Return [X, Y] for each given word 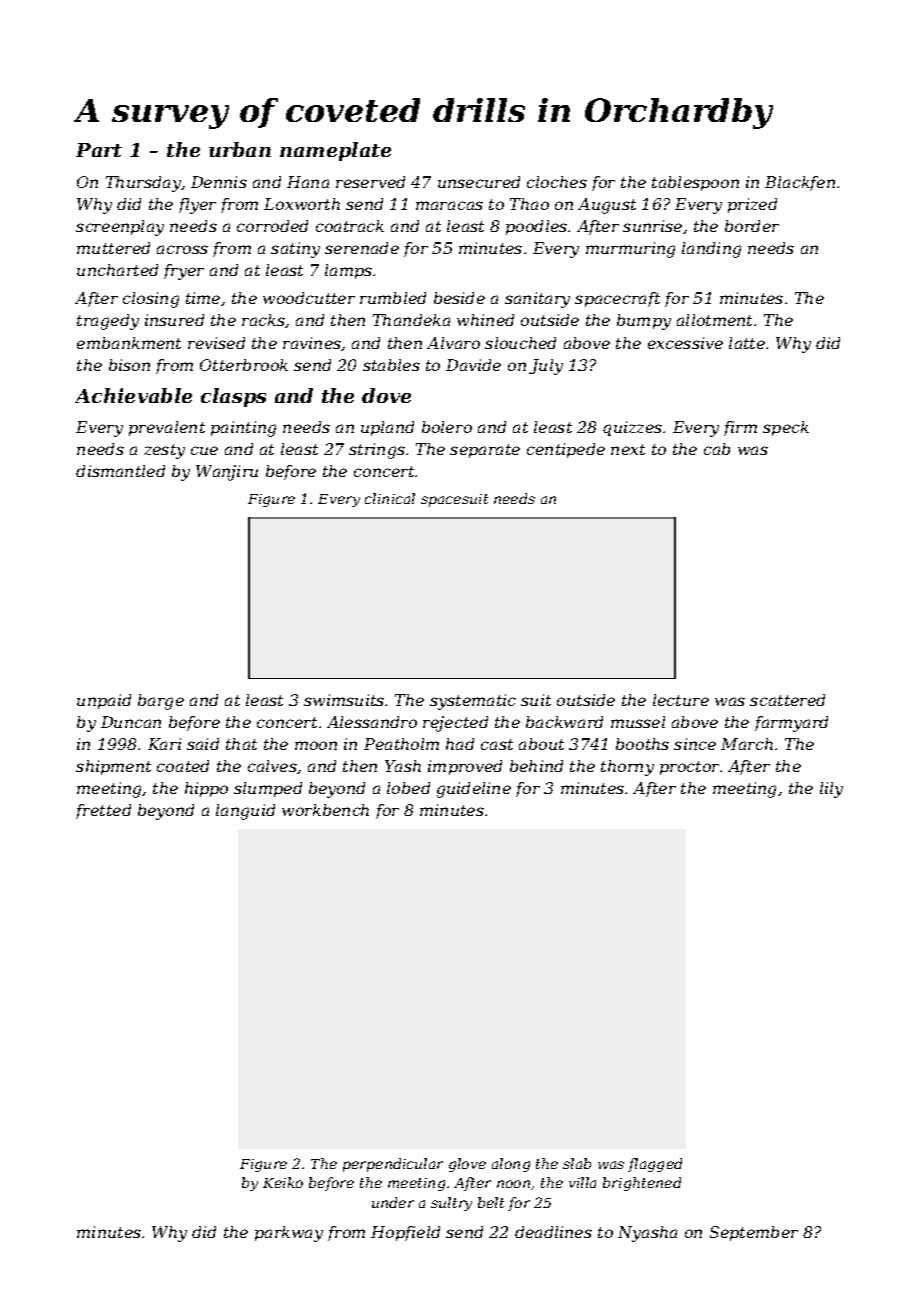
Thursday [143, 184]
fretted [103, 811]
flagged [655, 1165]
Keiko [283, 1182]
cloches [557, 182]
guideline [474, 790]
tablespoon [695, 183]
